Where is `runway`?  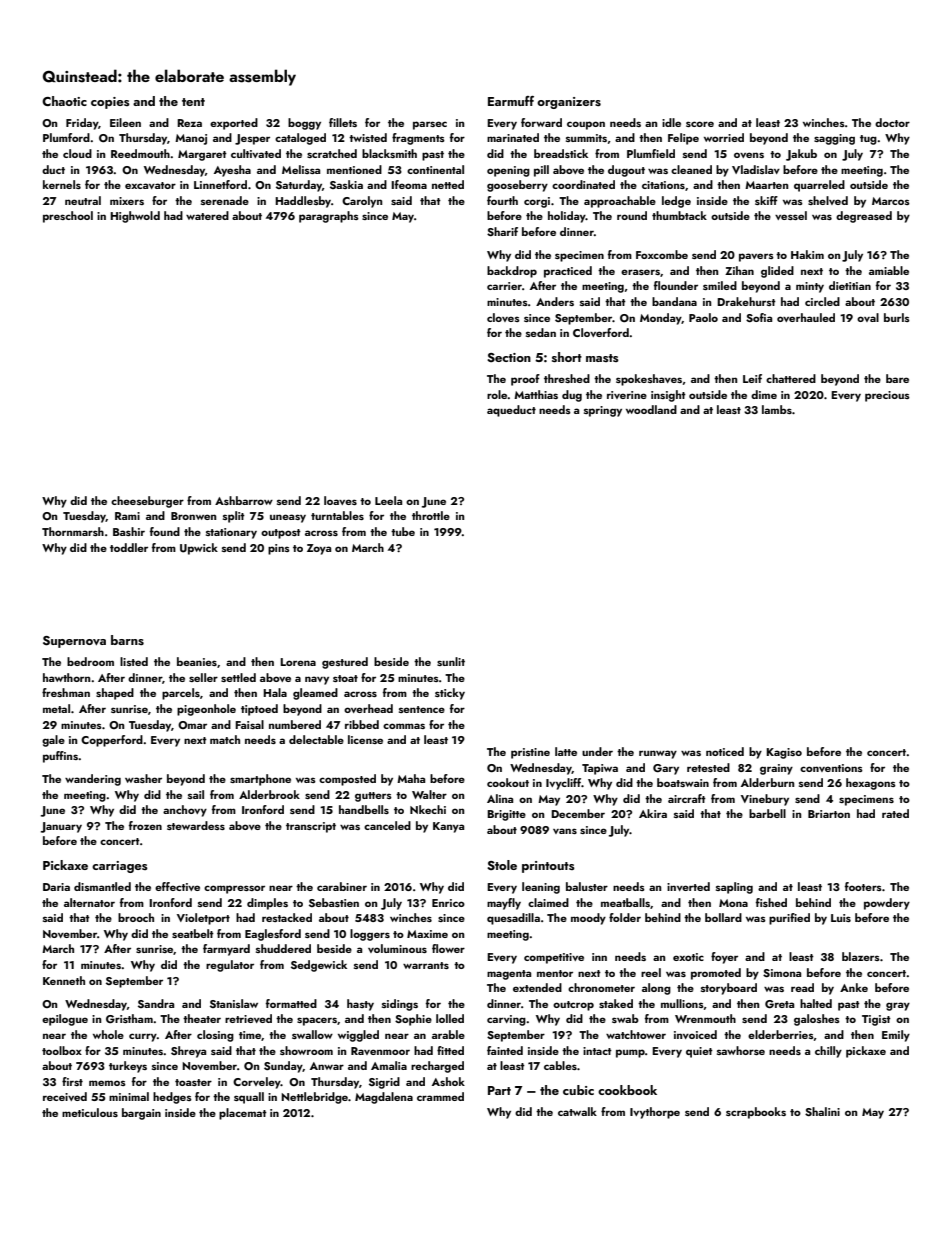 runway is located at coordinates (658, 754).
